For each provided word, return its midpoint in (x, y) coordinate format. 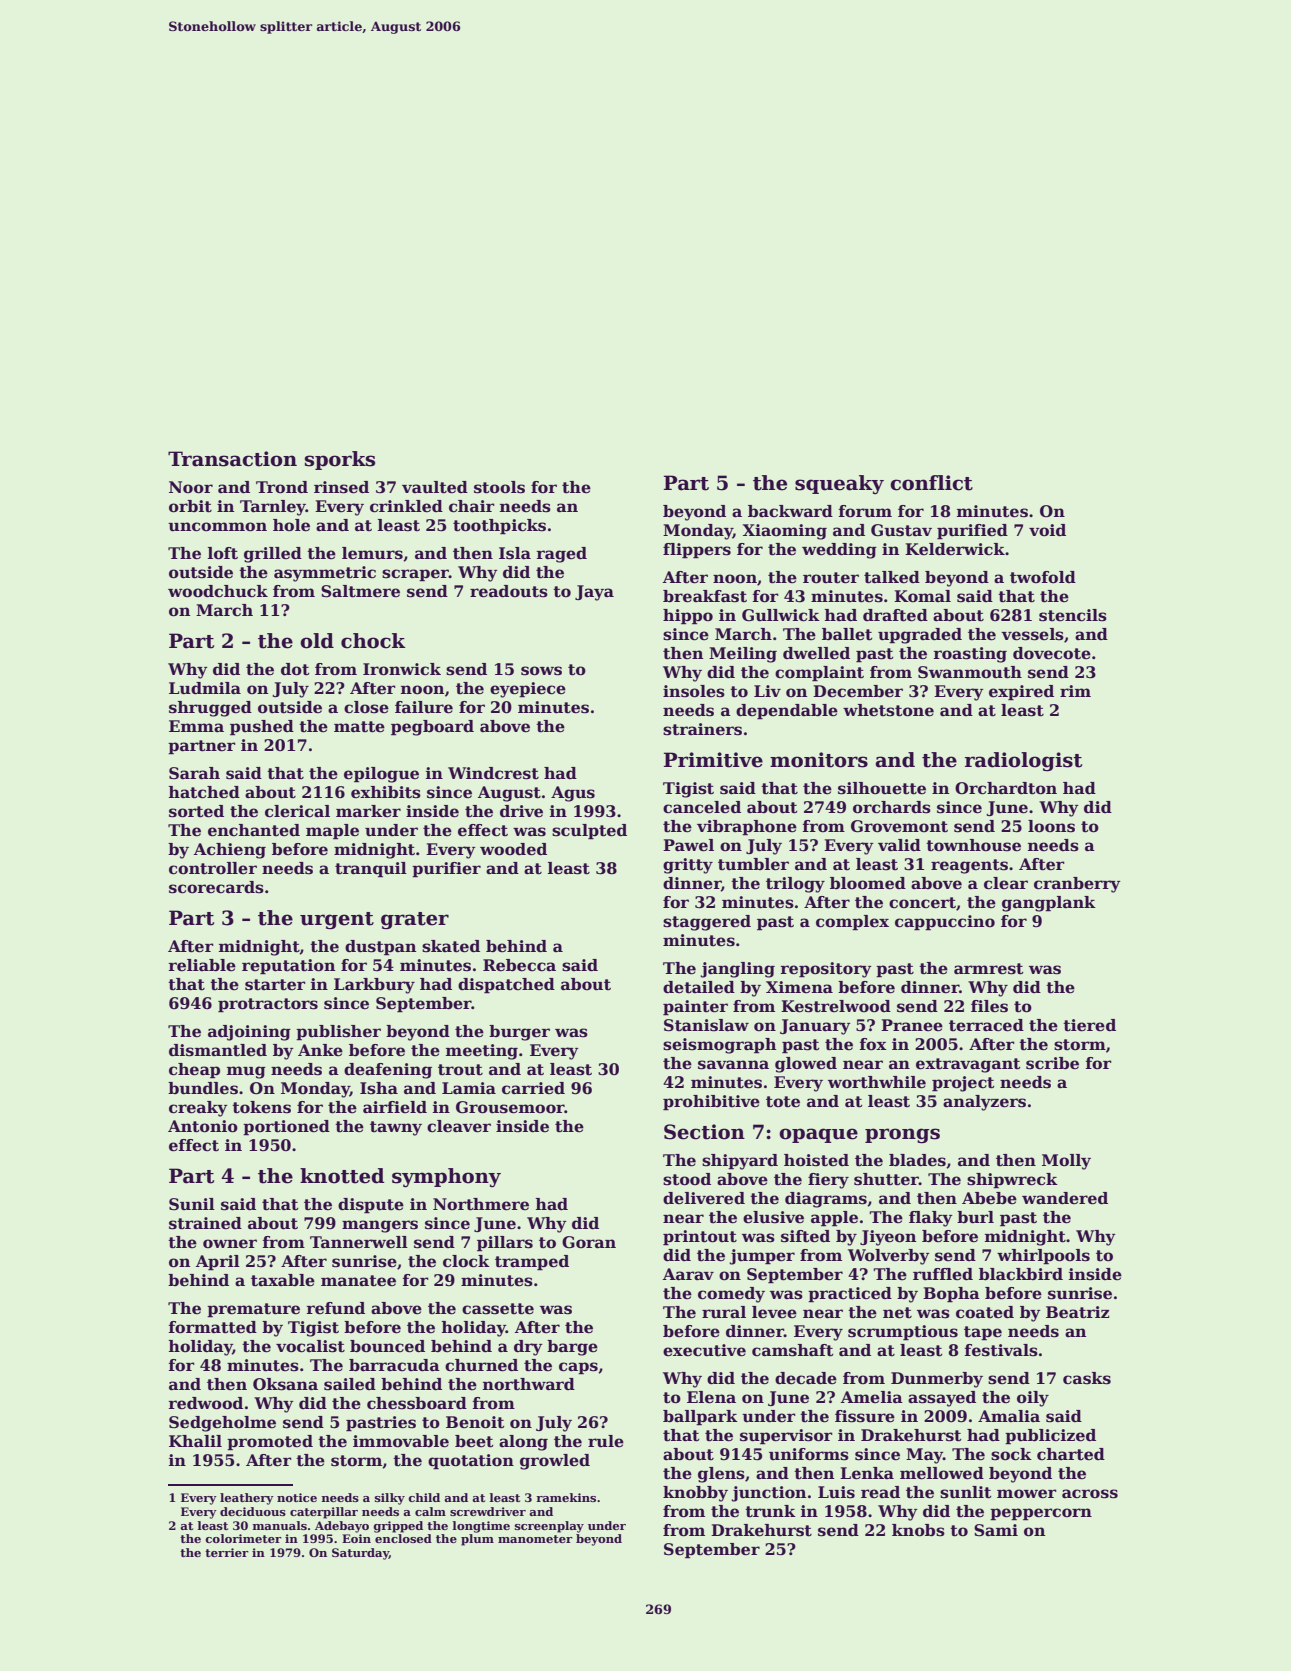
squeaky (839, 484)
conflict (931, 483)
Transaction (232, 459)
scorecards (216, 887)
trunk (770, 1511)
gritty (688, 866)
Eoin (356, 1538)
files (989, 1006)
